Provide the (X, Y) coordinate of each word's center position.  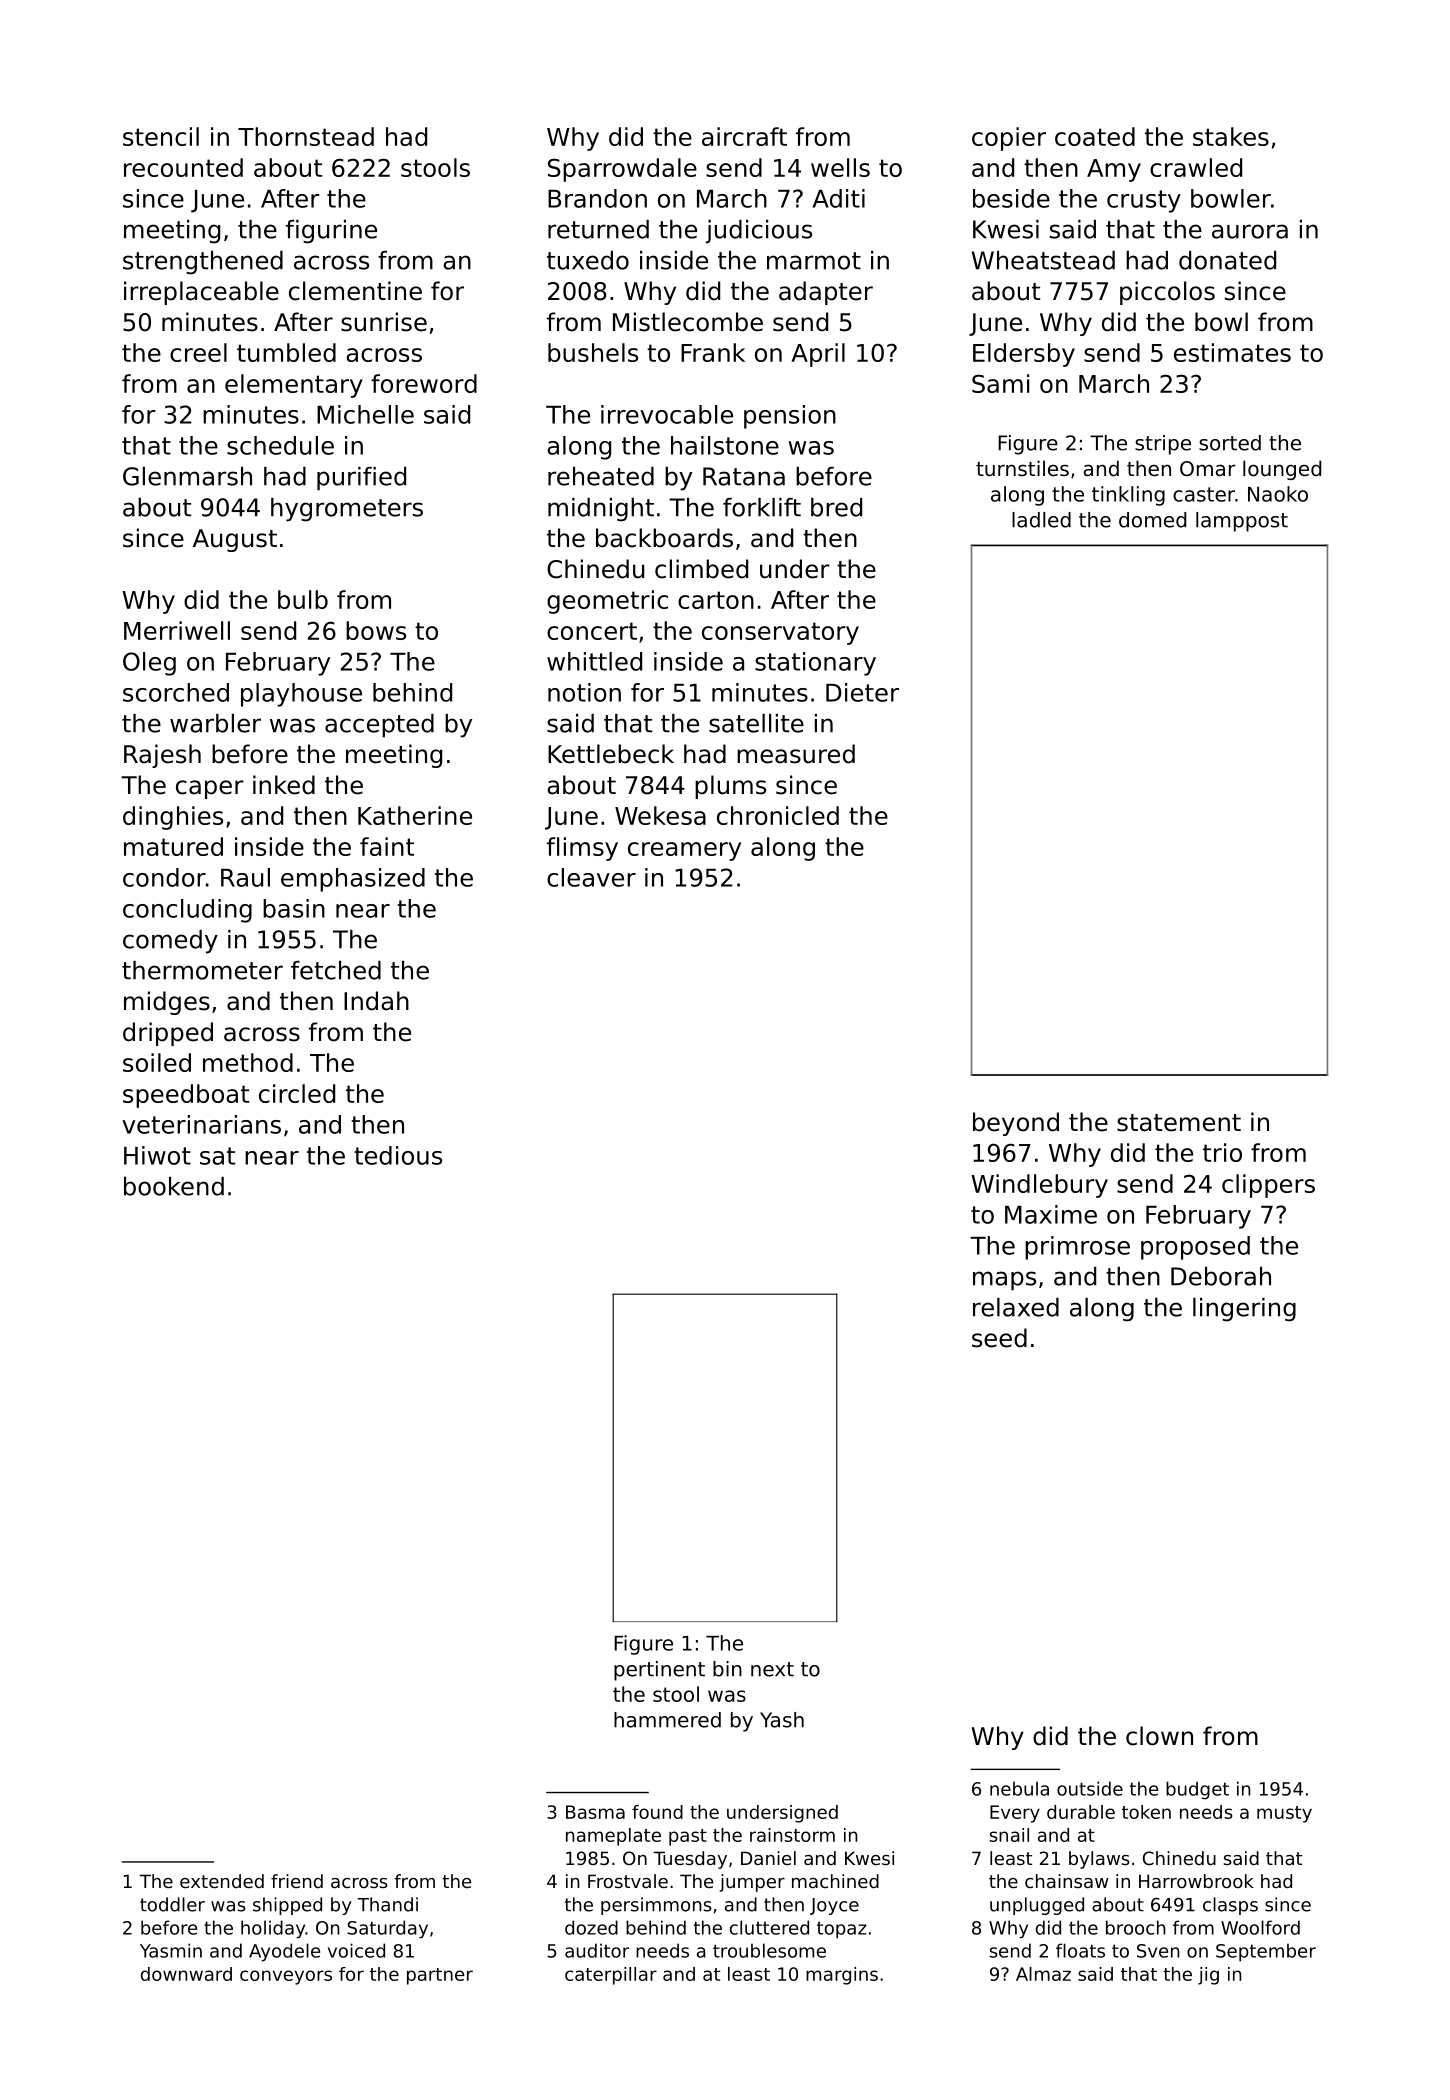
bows (376, 630)
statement (1179, 1123)
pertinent (659, 1671)
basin (294, 908)
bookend (174, 1186)
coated (1095, 136)
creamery (684, 851)
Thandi (387, 1904)
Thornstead (306, 136)
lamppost (1242, 522)
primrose (1077, 1248)
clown (1159, 1736)
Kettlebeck (611, 754)
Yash (782, 1720)
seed (999, 1338)
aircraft (744, 136)
